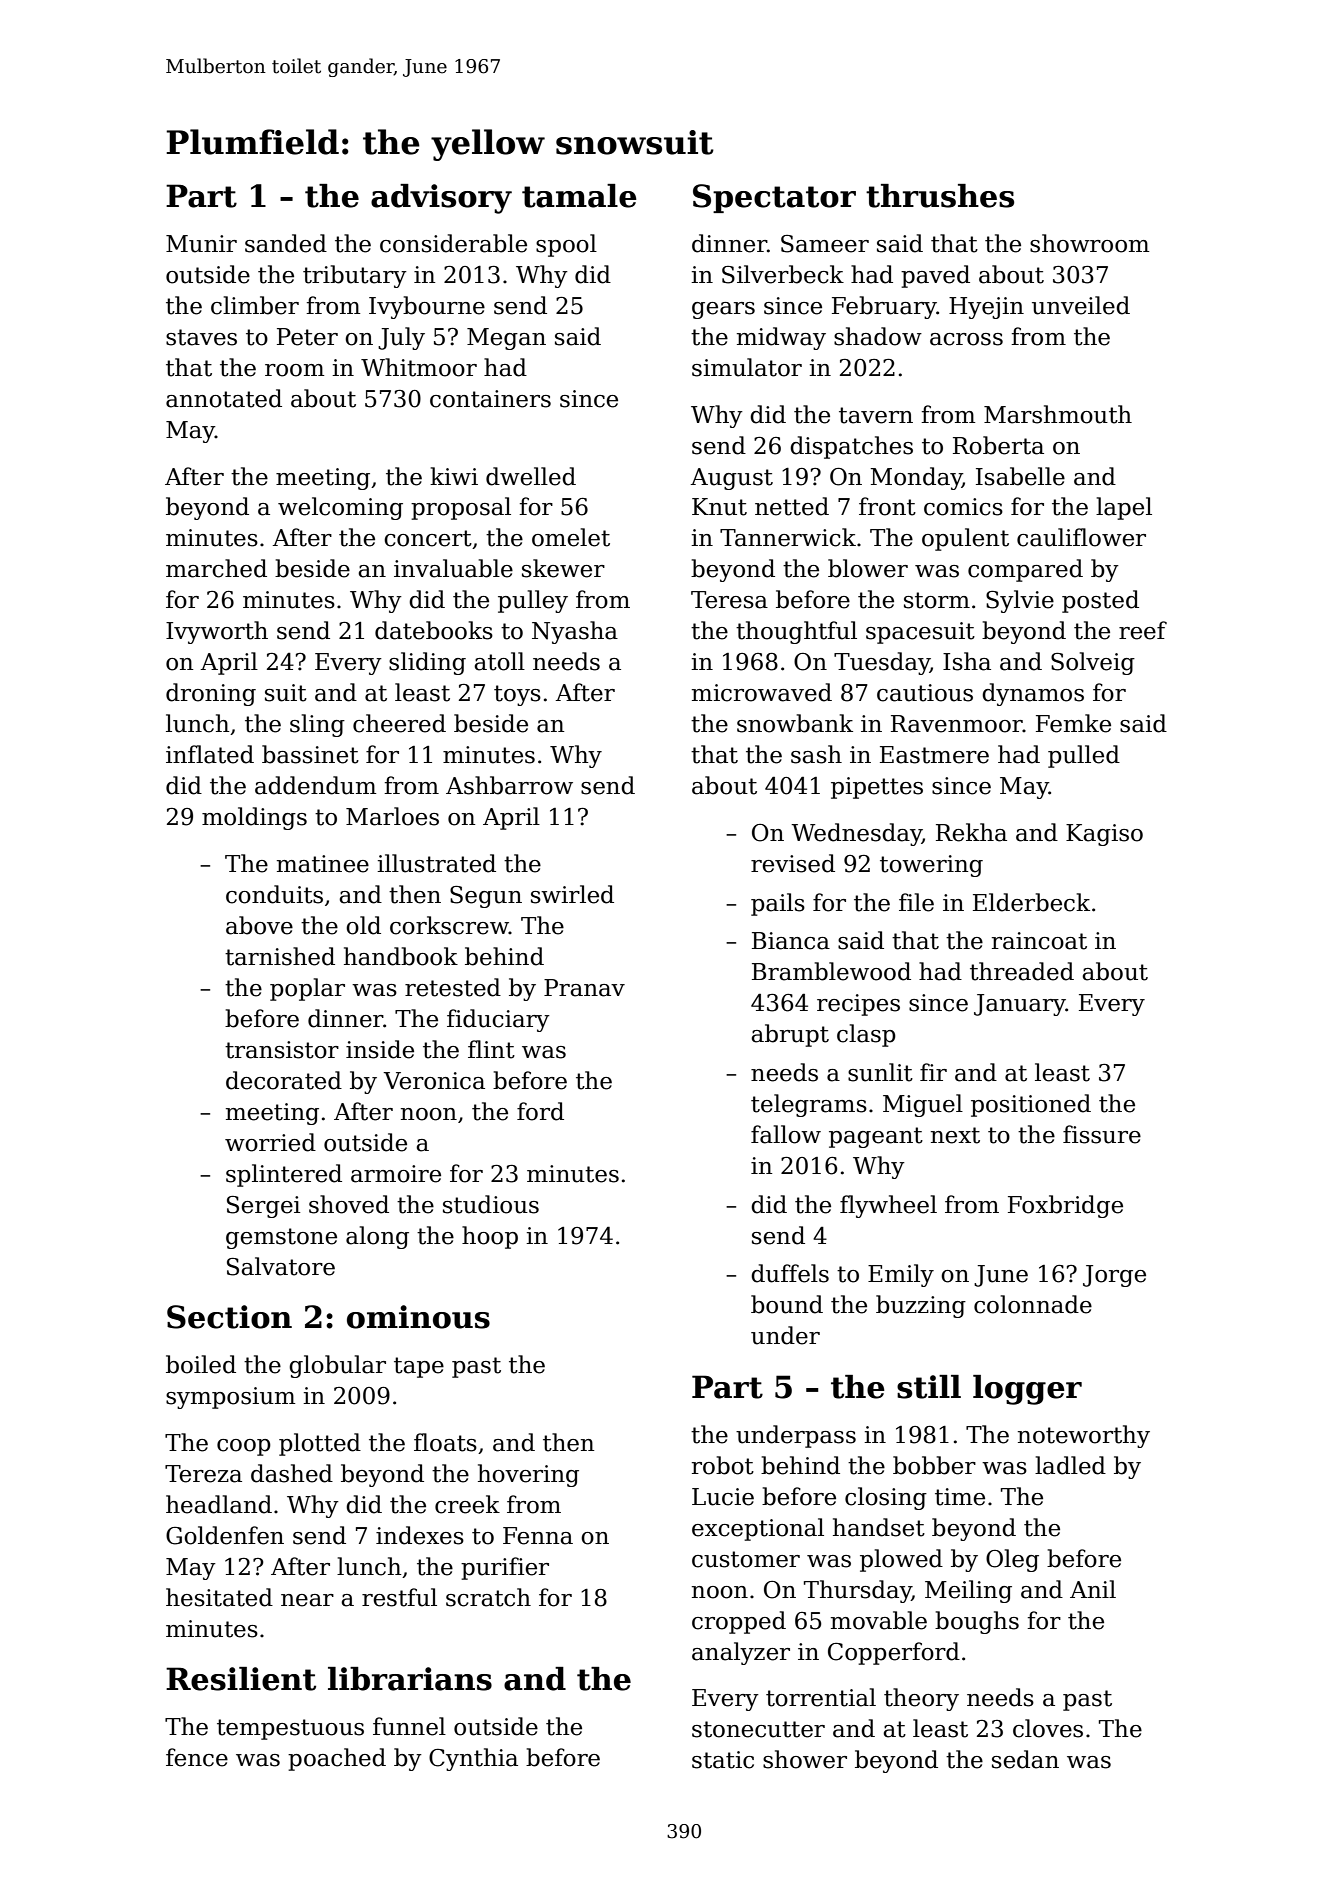 Image resolution: width=1333 pixels, height=1885 pixels. I want to click on matinee, so click(323, 864).
